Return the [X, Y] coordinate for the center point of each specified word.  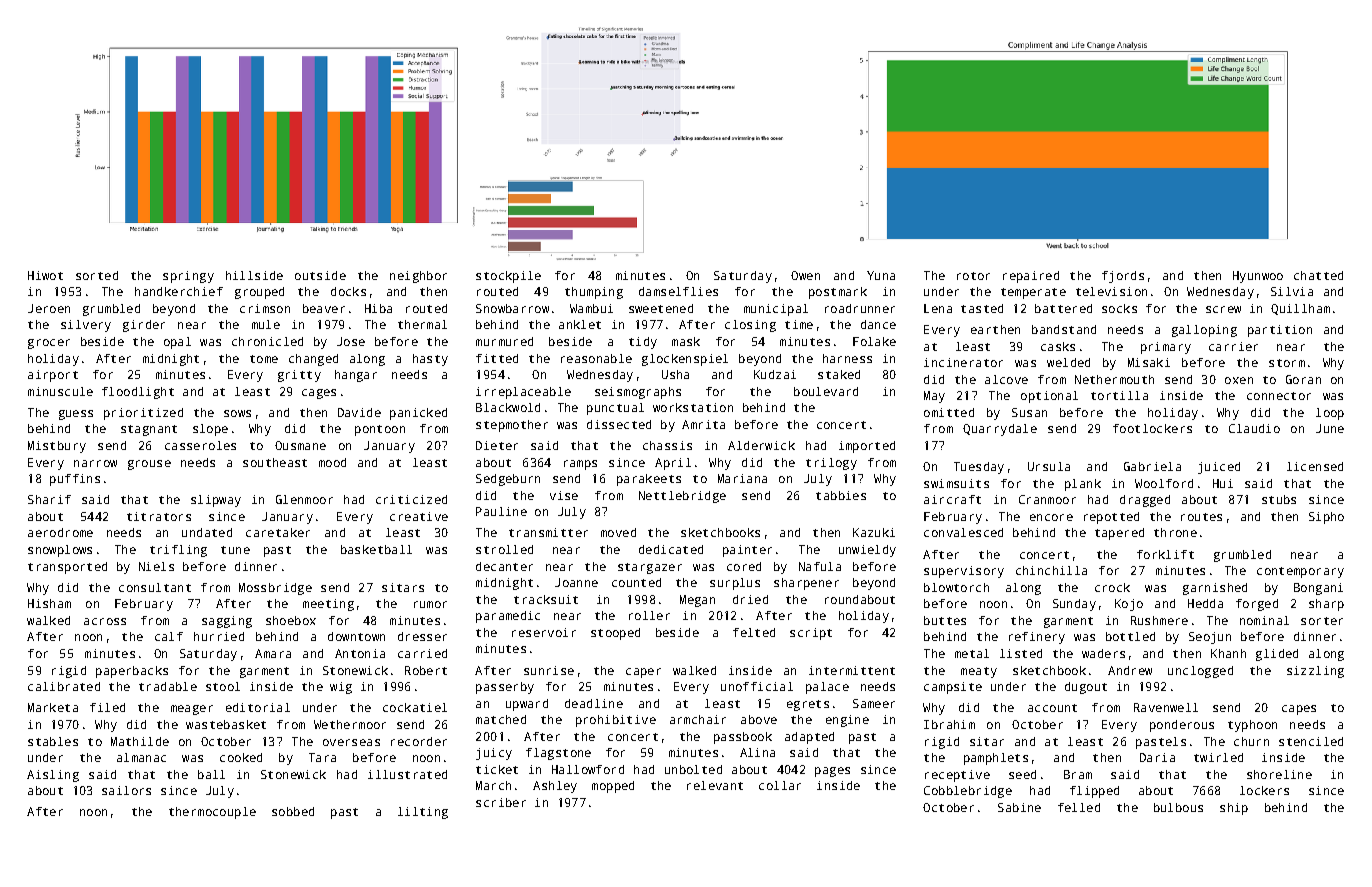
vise [564, 495]
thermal [422, 324]
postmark [838, 293]
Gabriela [1152, 466]
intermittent [852, 670]
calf [169, 636]
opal [177, 343]
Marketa [53, 707]
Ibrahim [949, 724]
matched [501, 719]
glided [1277, 655]
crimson [265, 308]
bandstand [1064, 329]
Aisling [53, 776]
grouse [149, 465]
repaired [1031, 277]
